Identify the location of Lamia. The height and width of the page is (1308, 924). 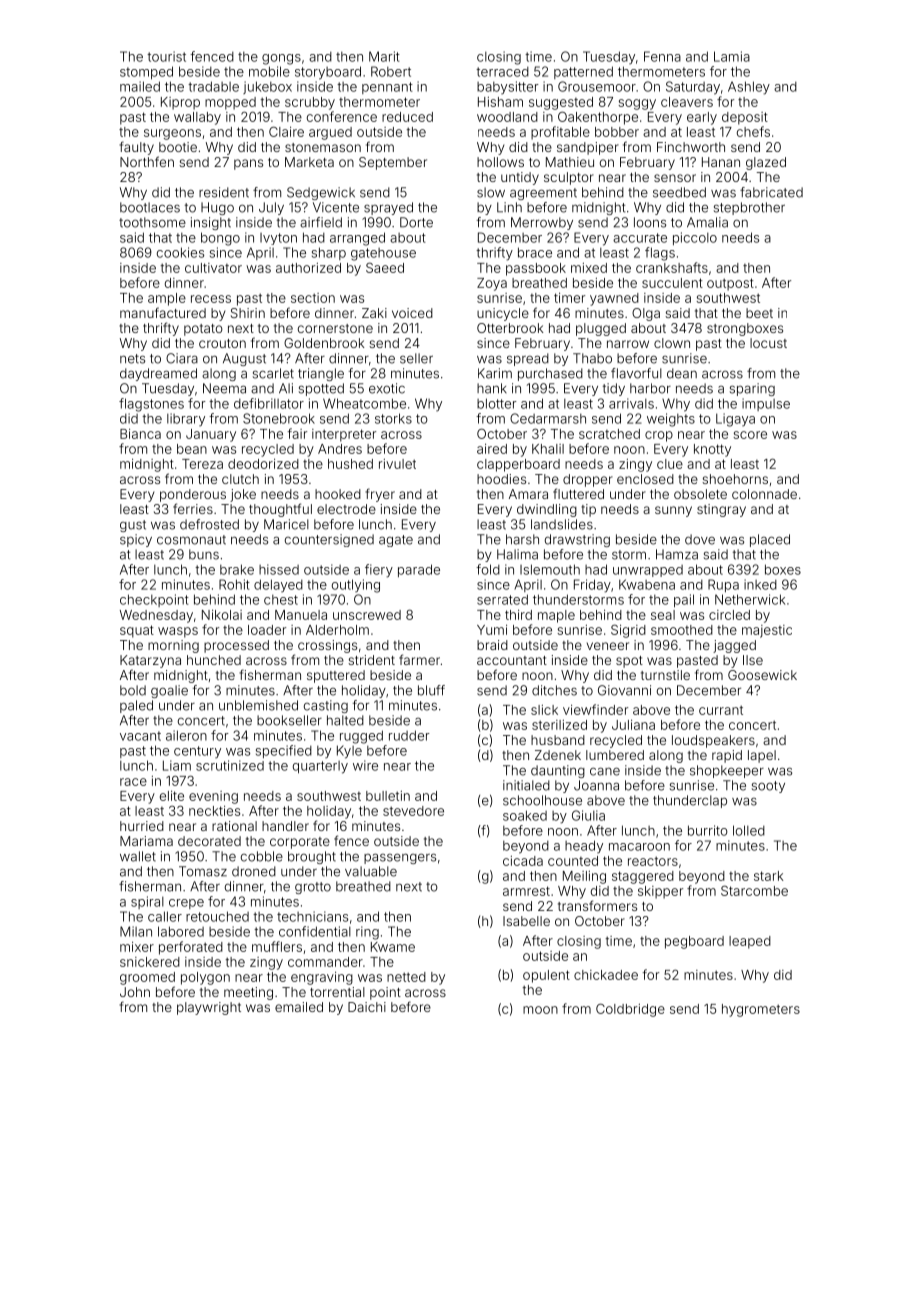
(732, 56).
